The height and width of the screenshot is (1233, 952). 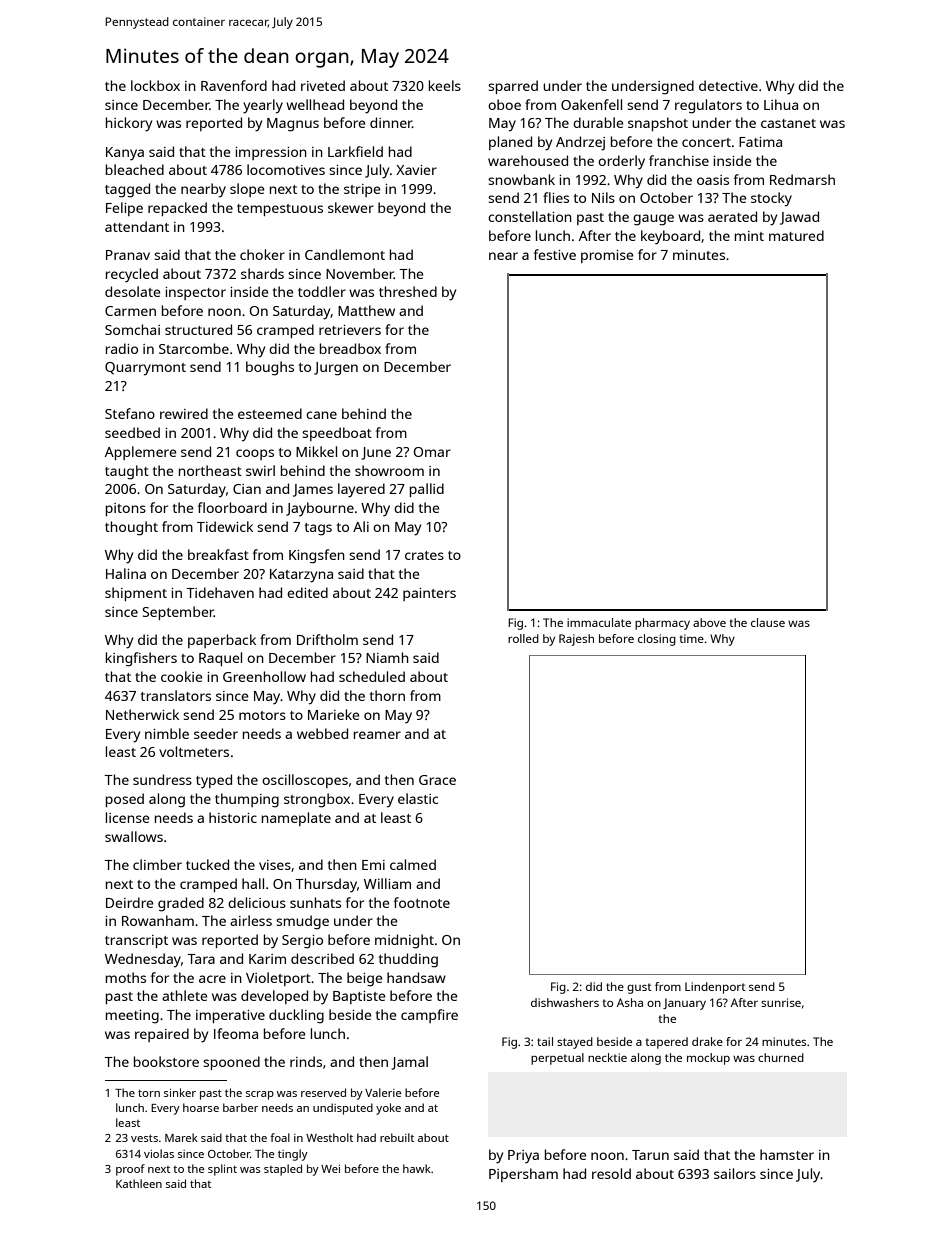 I want to click on stapled, so click(x=283, y=1170).
